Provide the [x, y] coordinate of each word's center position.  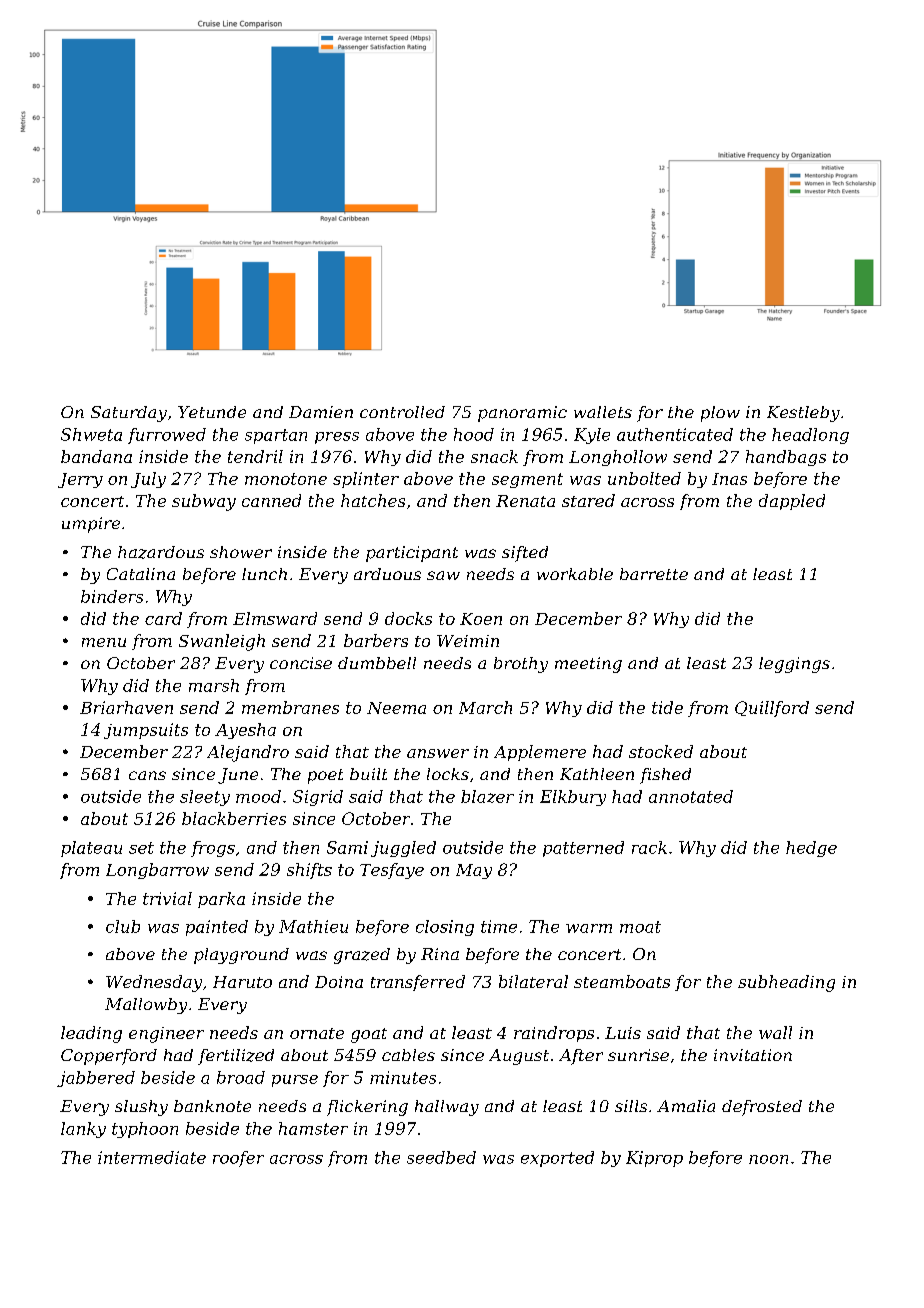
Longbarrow [157, 871]
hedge [811, 849]
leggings [794, 665]
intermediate [152, 1157]
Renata [525, 501]
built [368, 774]
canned [271, 500]
